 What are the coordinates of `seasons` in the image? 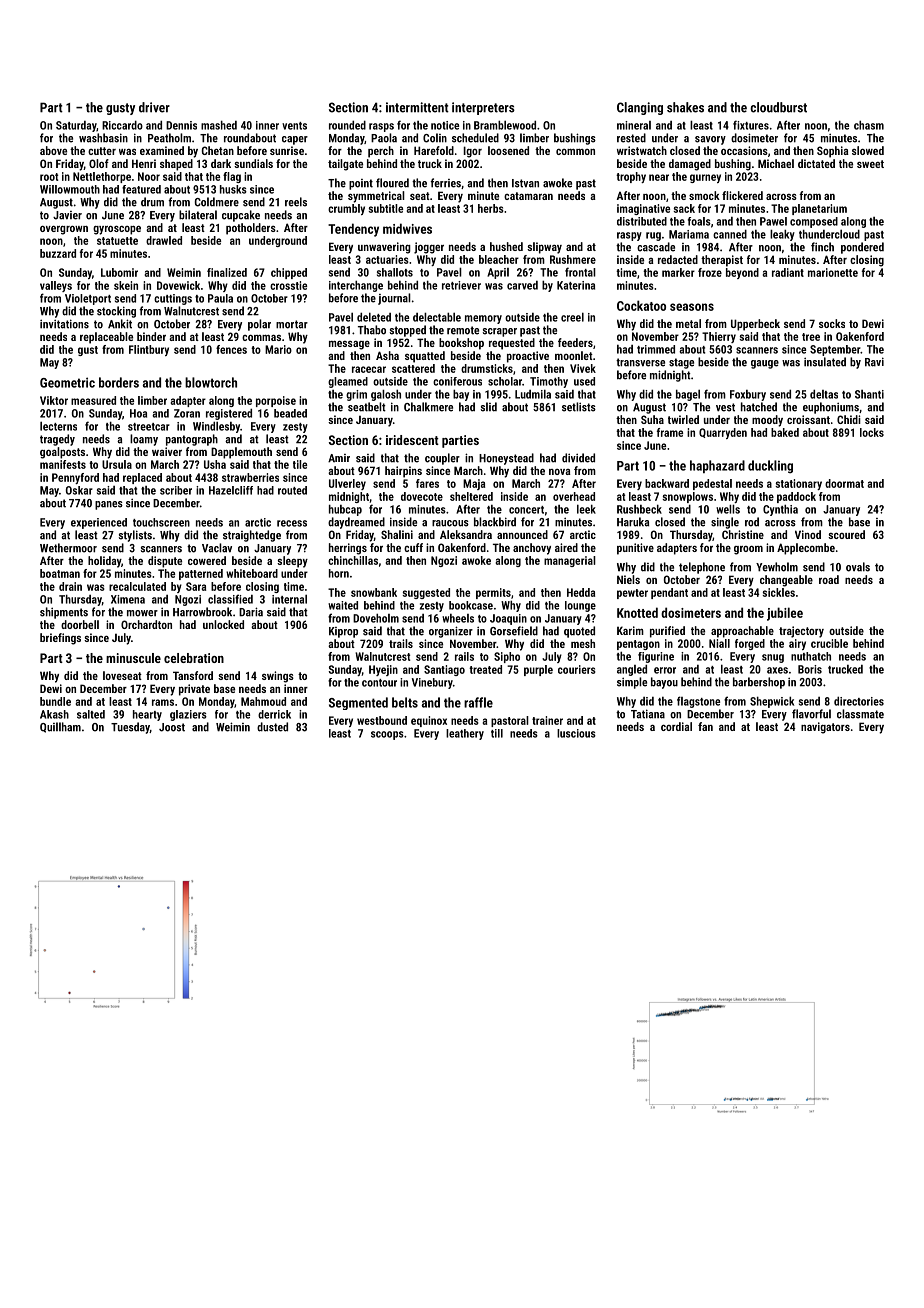 It's located at (692, 307).
